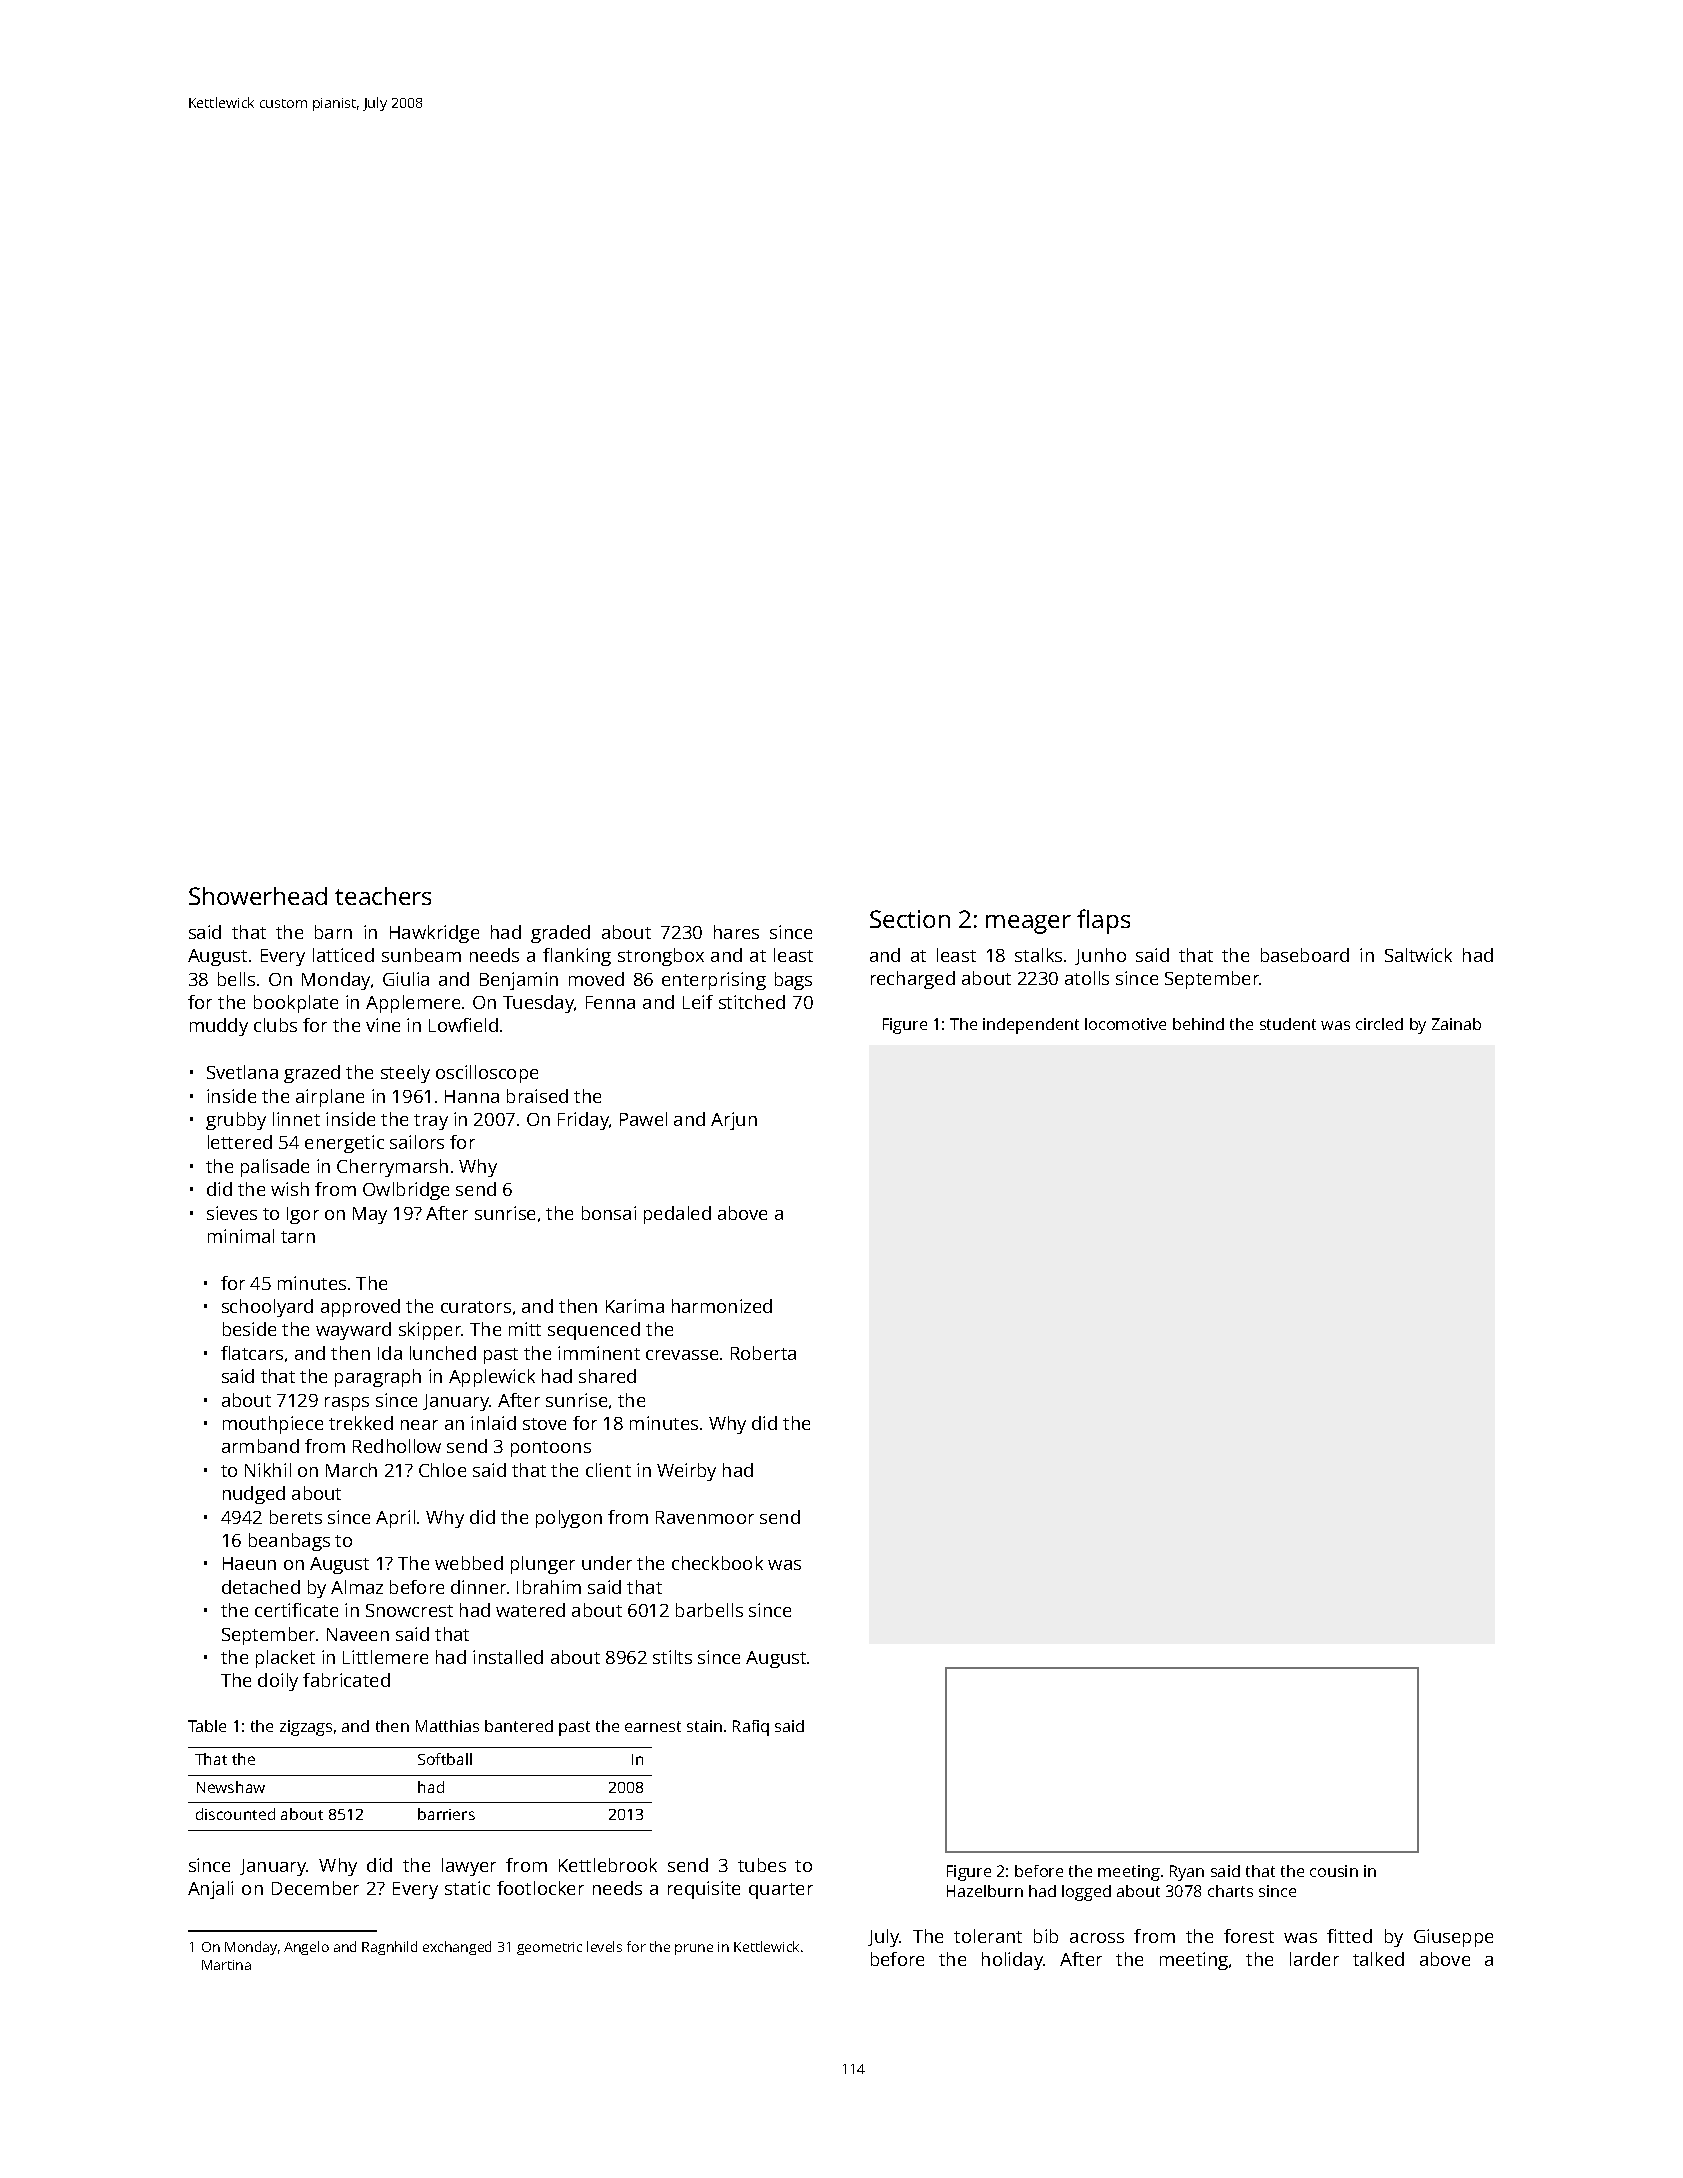  What do you see at coordinates (677, 1215) in the page?
I see `pedaled` at bounding box center [677, 1215].
